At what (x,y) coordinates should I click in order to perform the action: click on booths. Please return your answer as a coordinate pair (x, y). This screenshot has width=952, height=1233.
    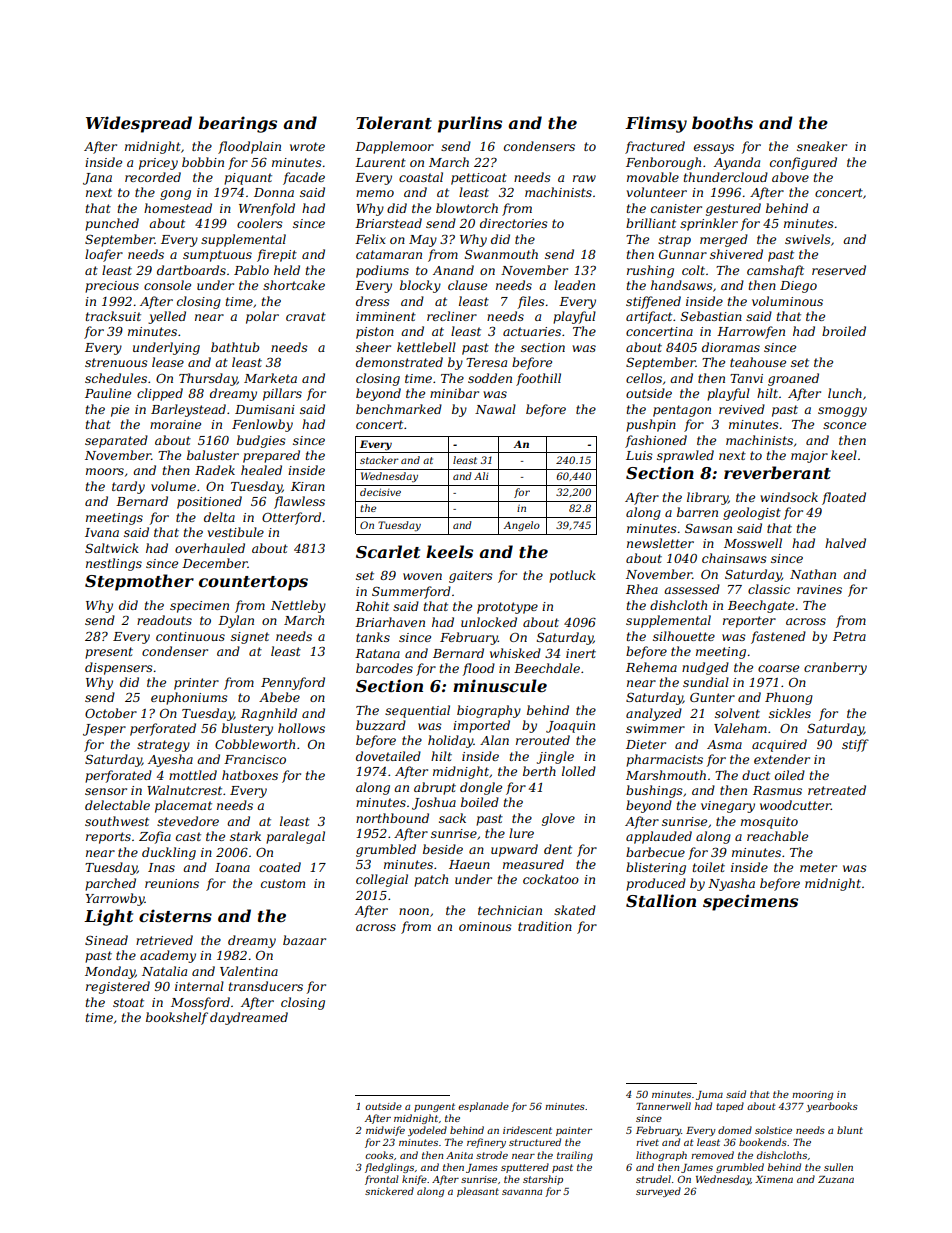
    Looking at the image, I should click on (722, 122).
